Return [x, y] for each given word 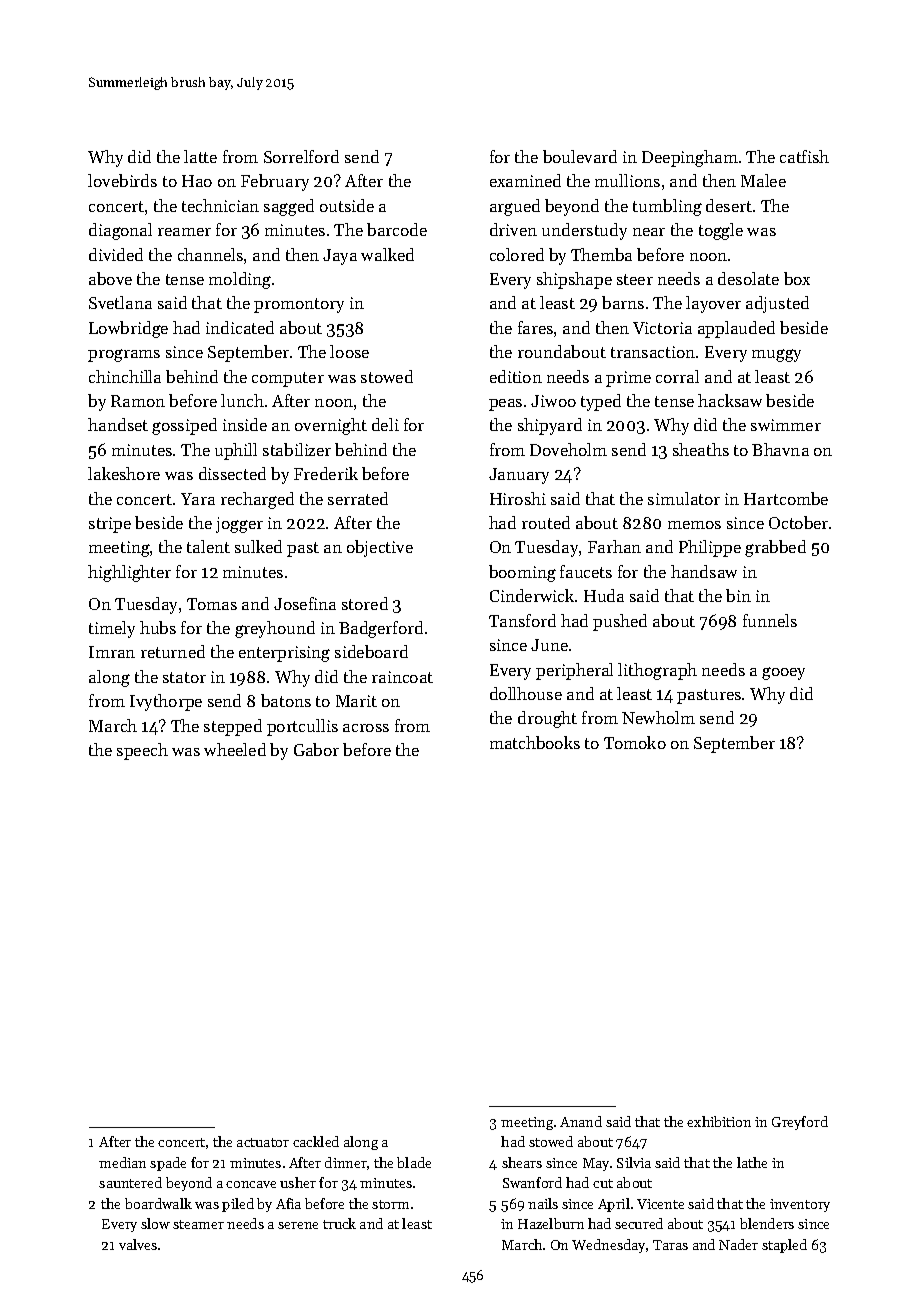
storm [390, 1204]
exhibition [719, 1121]
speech [142, 751]
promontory [299, 305]
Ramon [138, 401]
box [797, 278]
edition [516, 376]
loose [349, 351]
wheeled [235, 749]
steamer [198, 1224]
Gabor [316, 749]
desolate [748, 278]
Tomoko [635, 742]
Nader [738, 1244]
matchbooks [535, 742]
